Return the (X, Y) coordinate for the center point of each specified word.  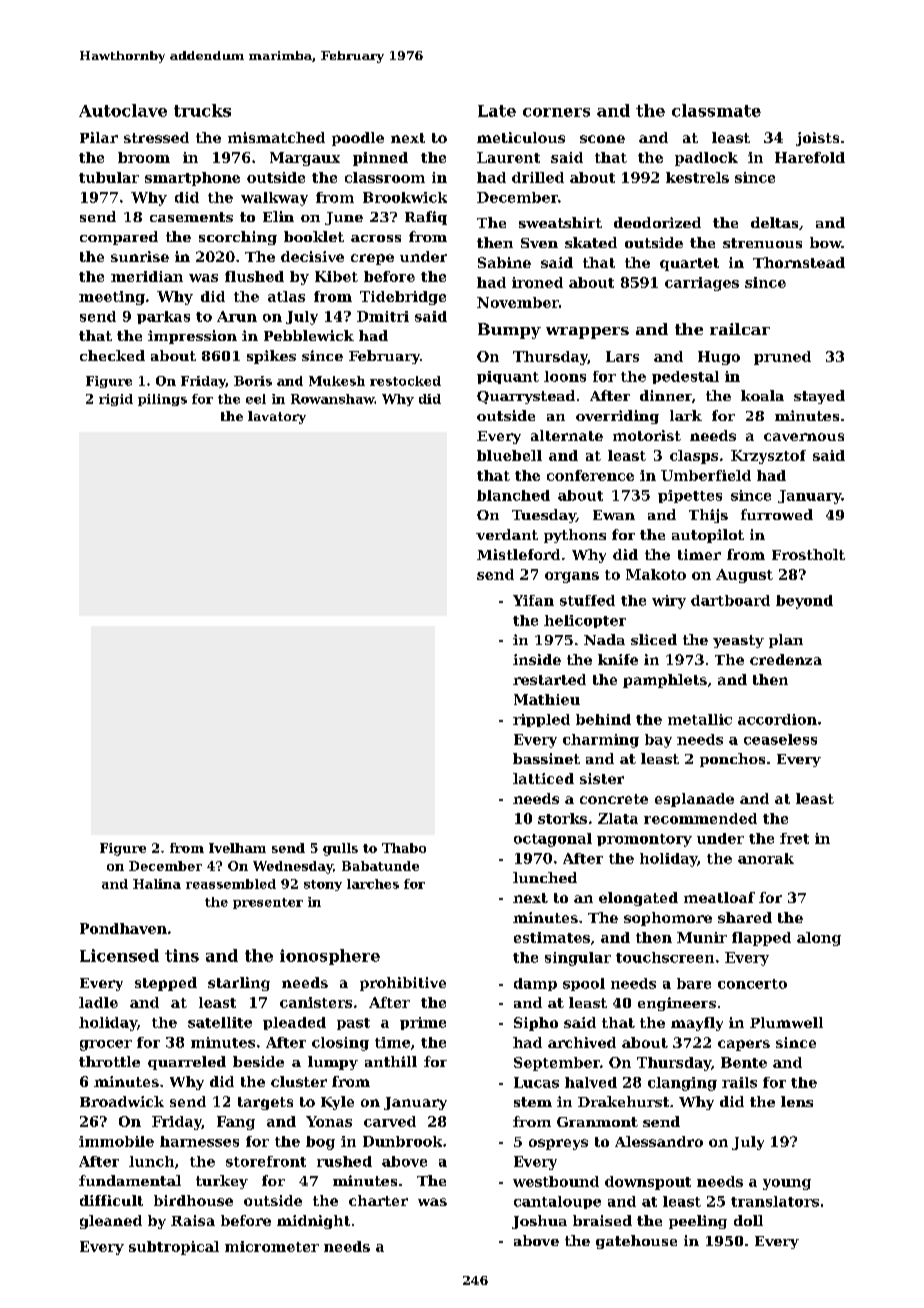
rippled (541, 720)
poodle (358, 139)
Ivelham (237, 848)
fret (794, 838)
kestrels (697, 177)
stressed (156, 137)
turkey (222, 1182)
